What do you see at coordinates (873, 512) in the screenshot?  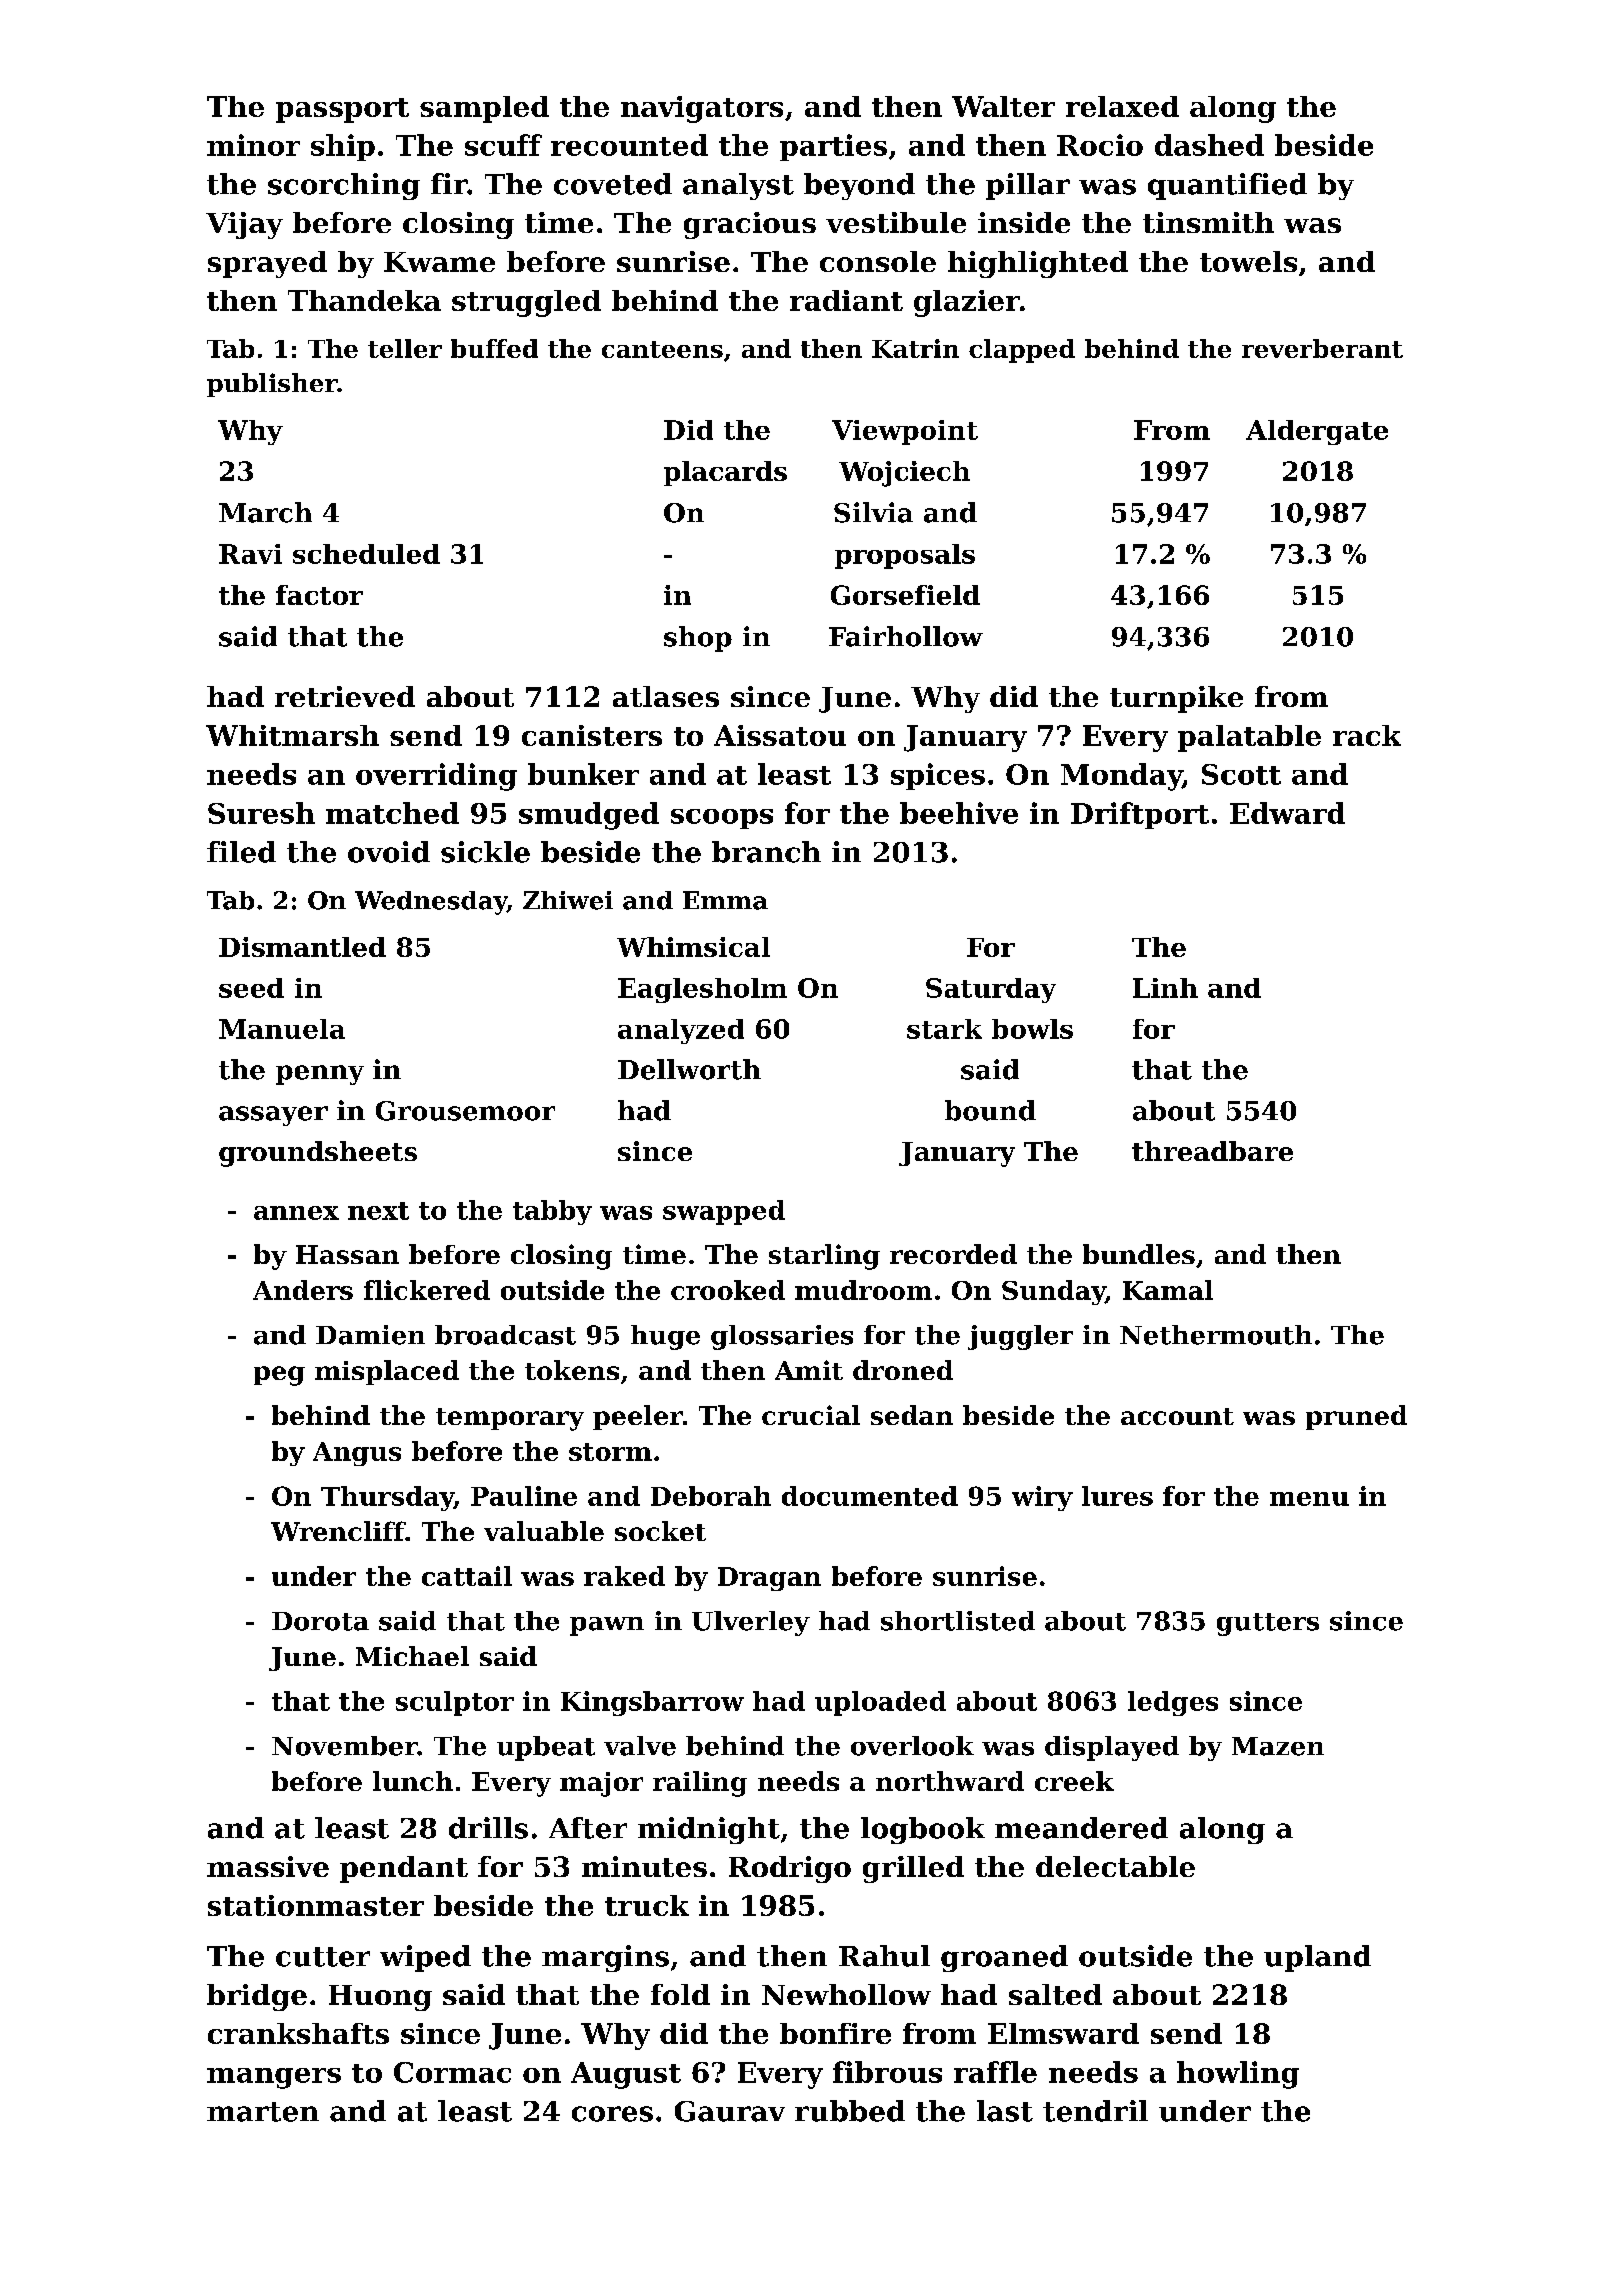 I see `Silvia` at bounding box center [873, 512].
